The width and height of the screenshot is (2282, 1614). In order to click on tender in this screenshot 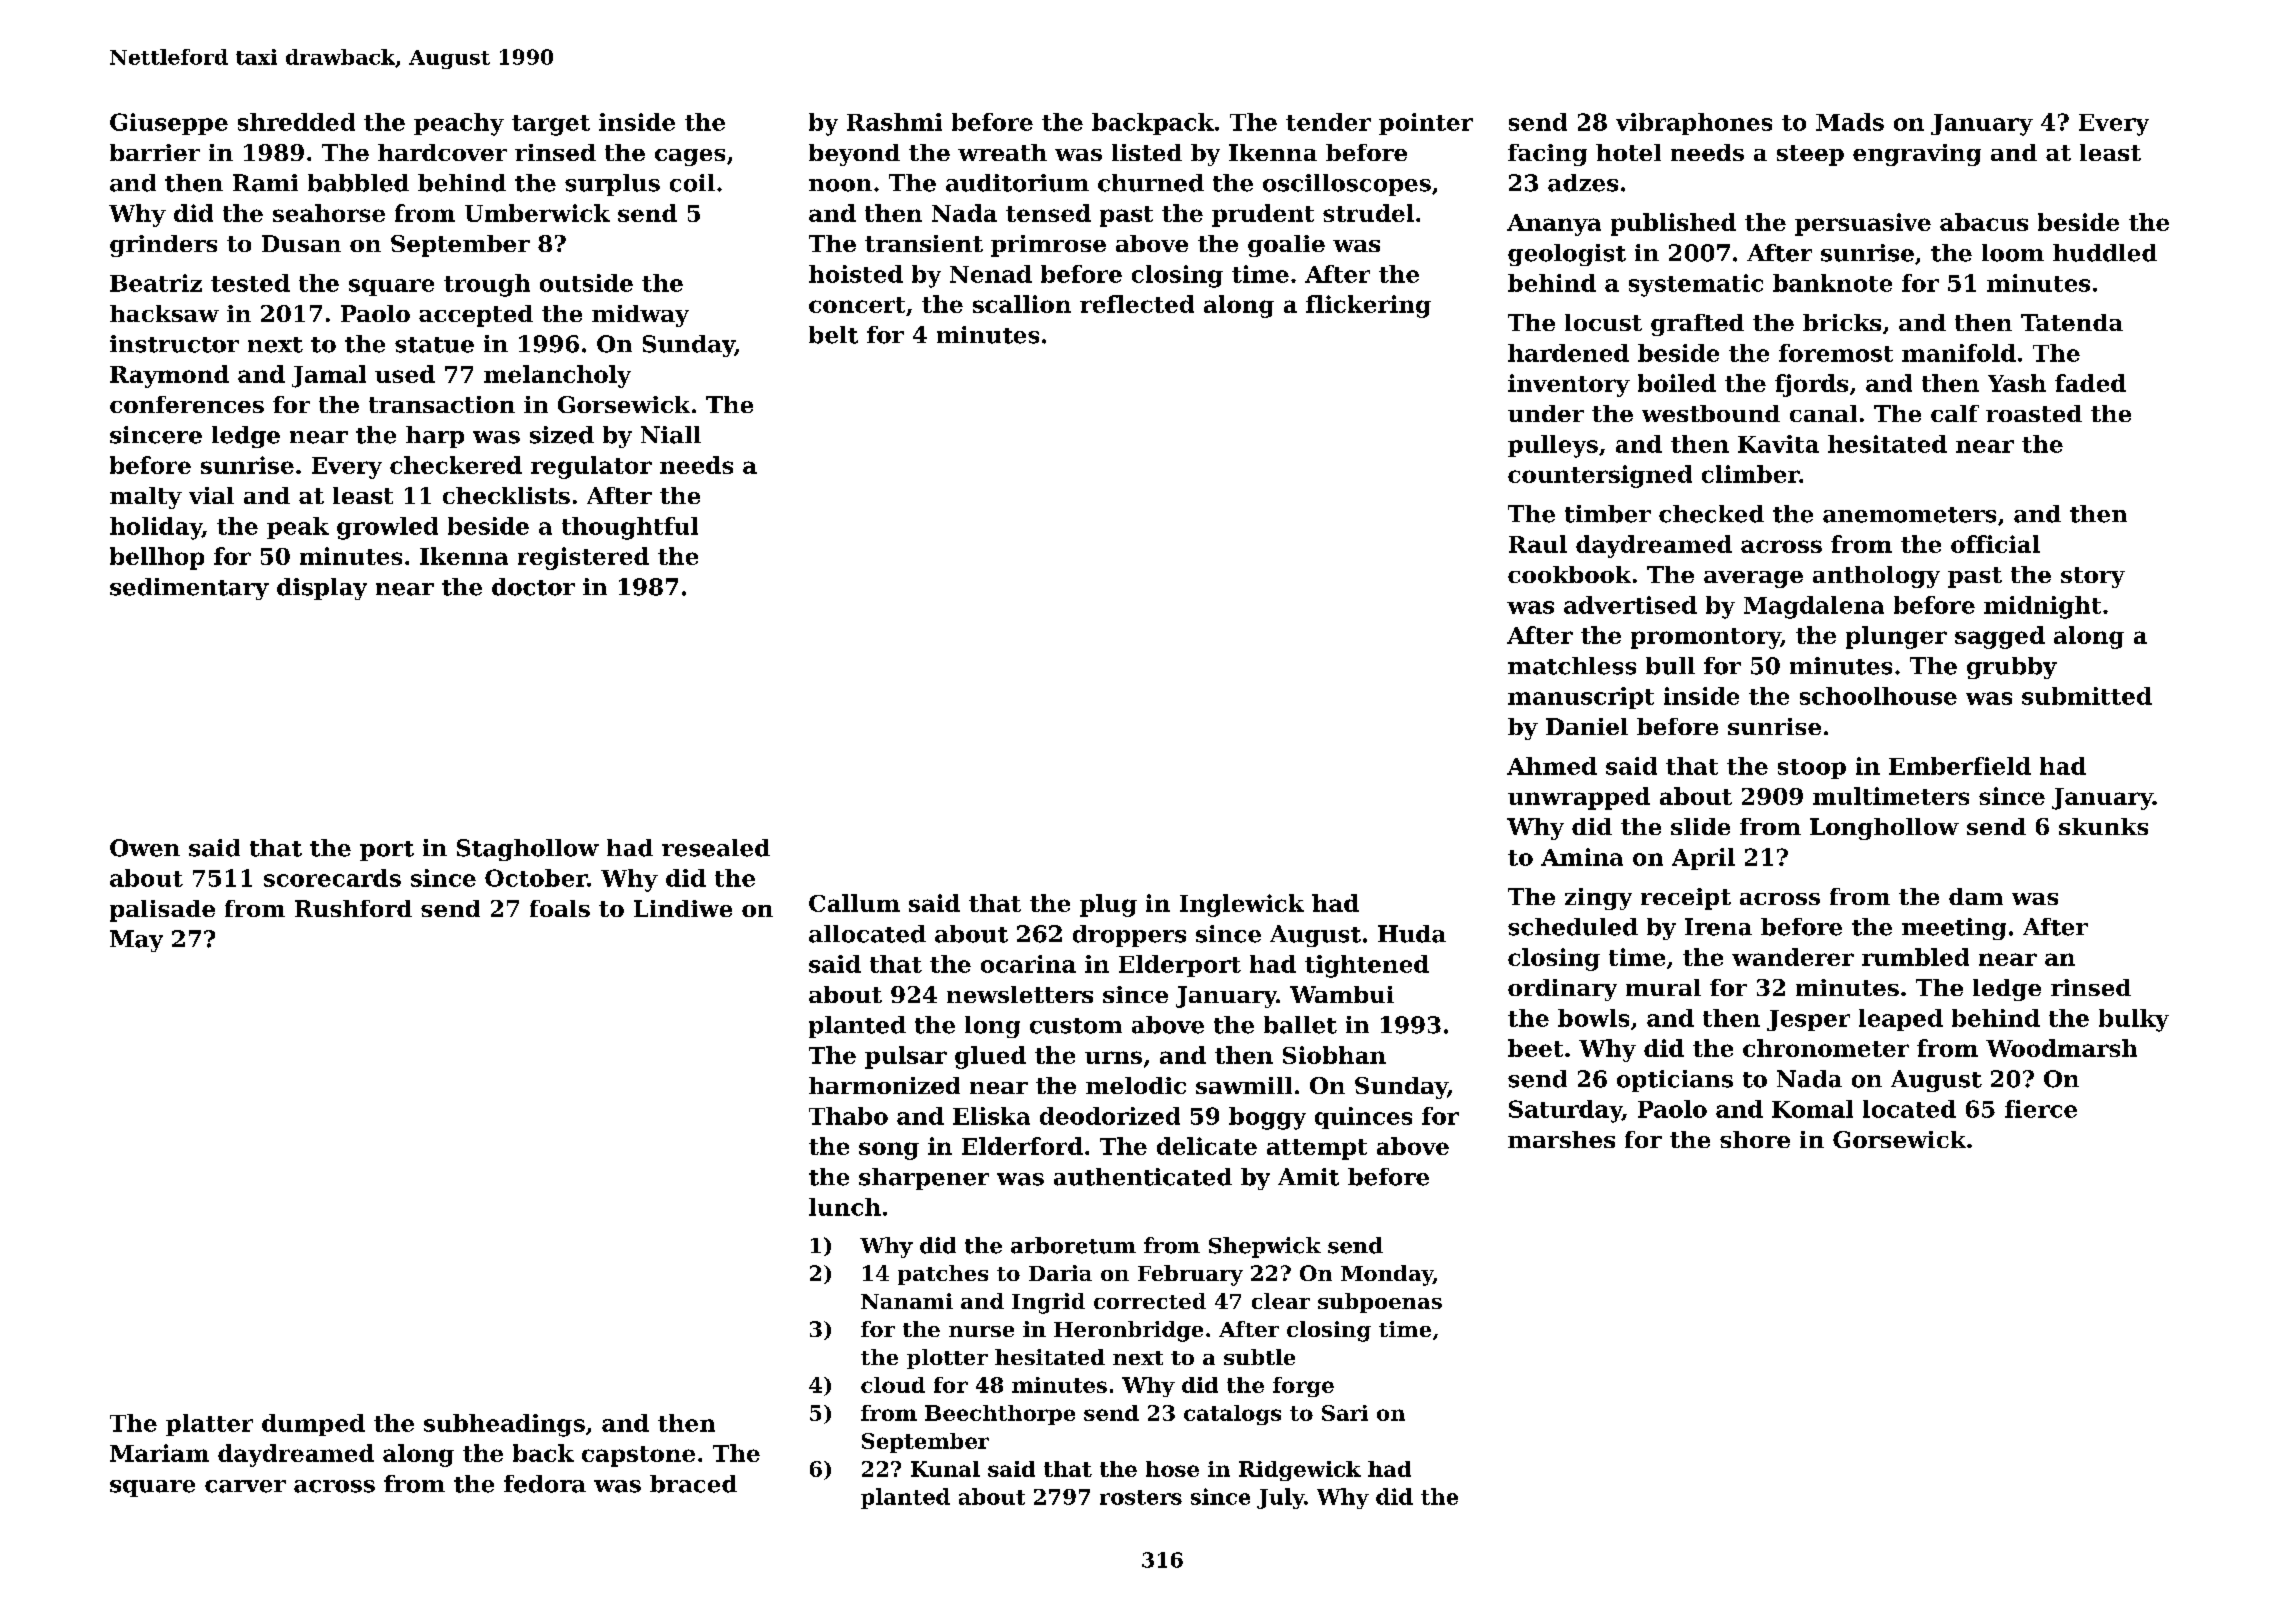, I will do `click(1328, 122)`.
